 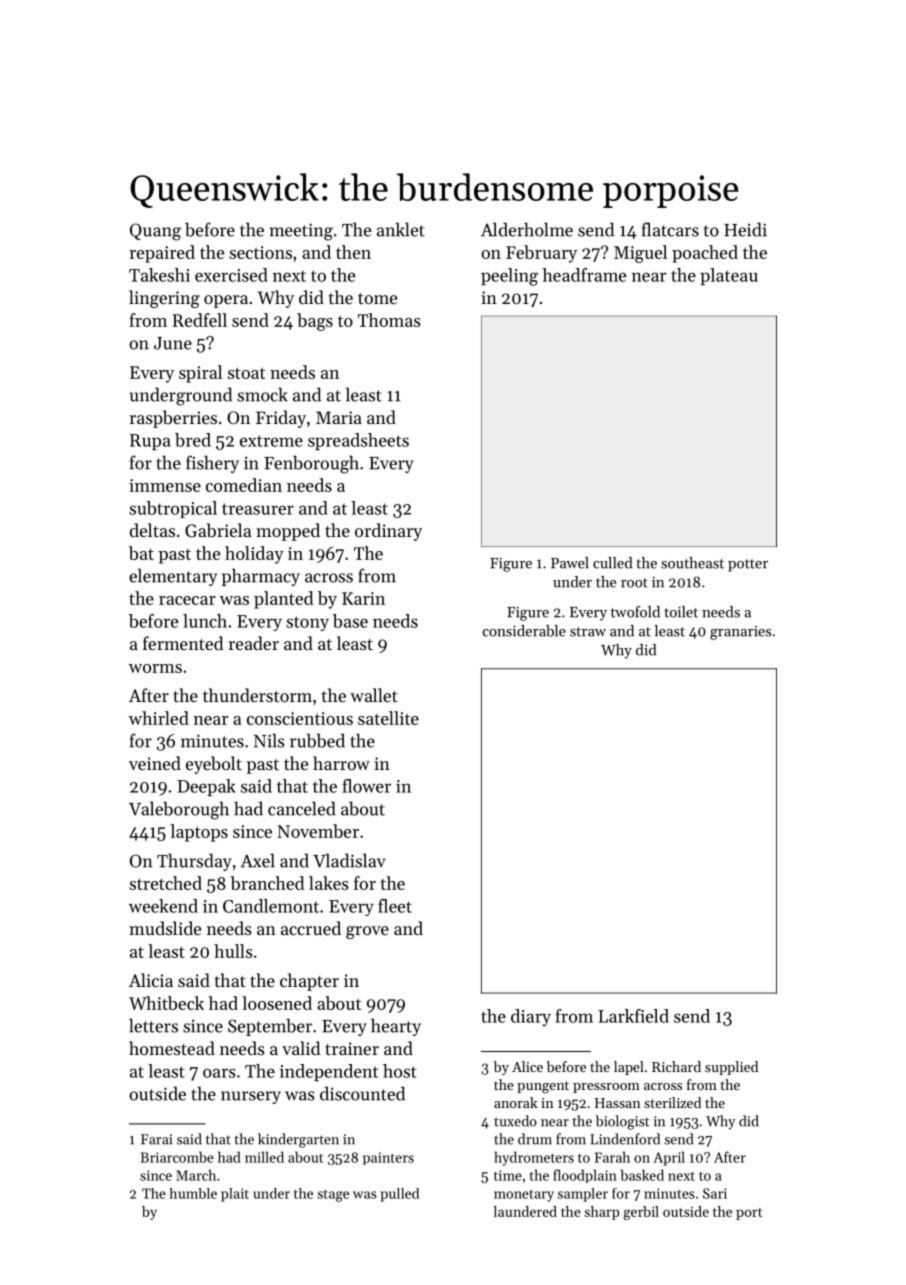 What do you see at coordinates (300, 718) in the page?
I see `conscientious` at bounding box center [300, 718].
